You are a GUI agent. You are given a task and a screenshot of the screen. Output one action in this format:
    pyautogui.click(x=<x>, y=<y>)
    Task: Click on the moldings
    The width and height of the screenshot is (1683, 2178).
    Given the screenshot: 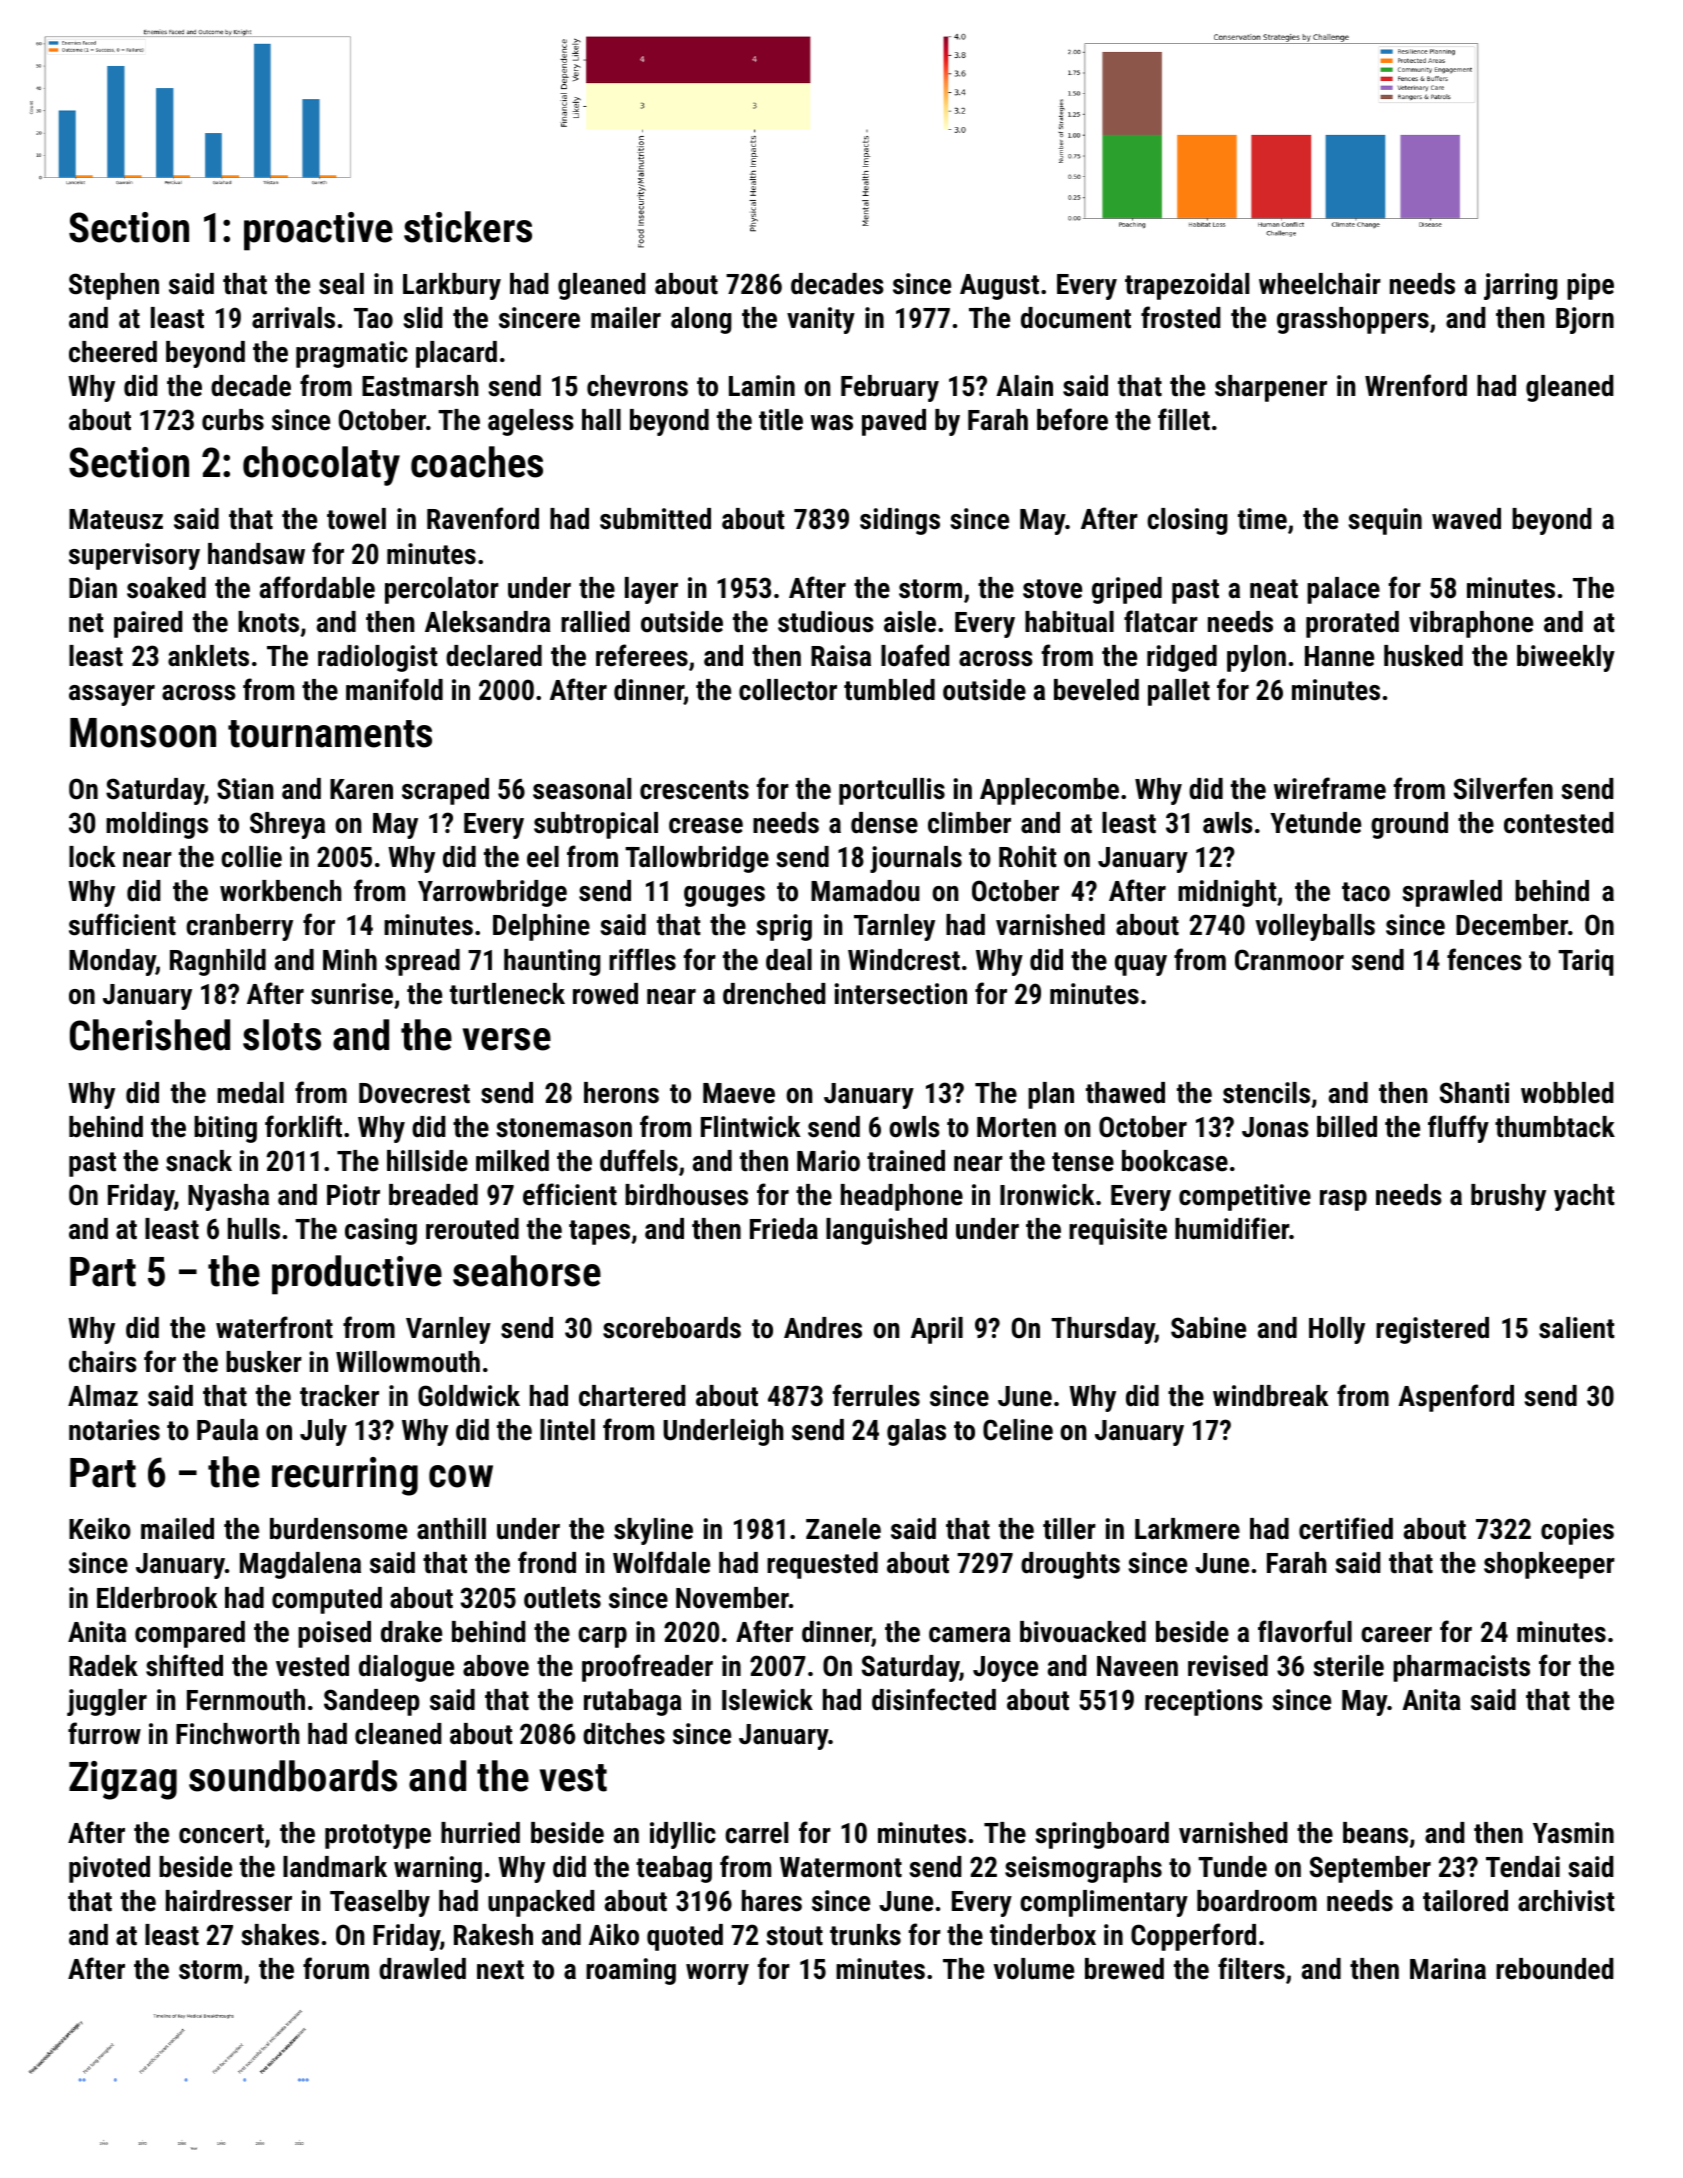 What is the action you would take?
    pyautogui.click(x=157, y=825)
